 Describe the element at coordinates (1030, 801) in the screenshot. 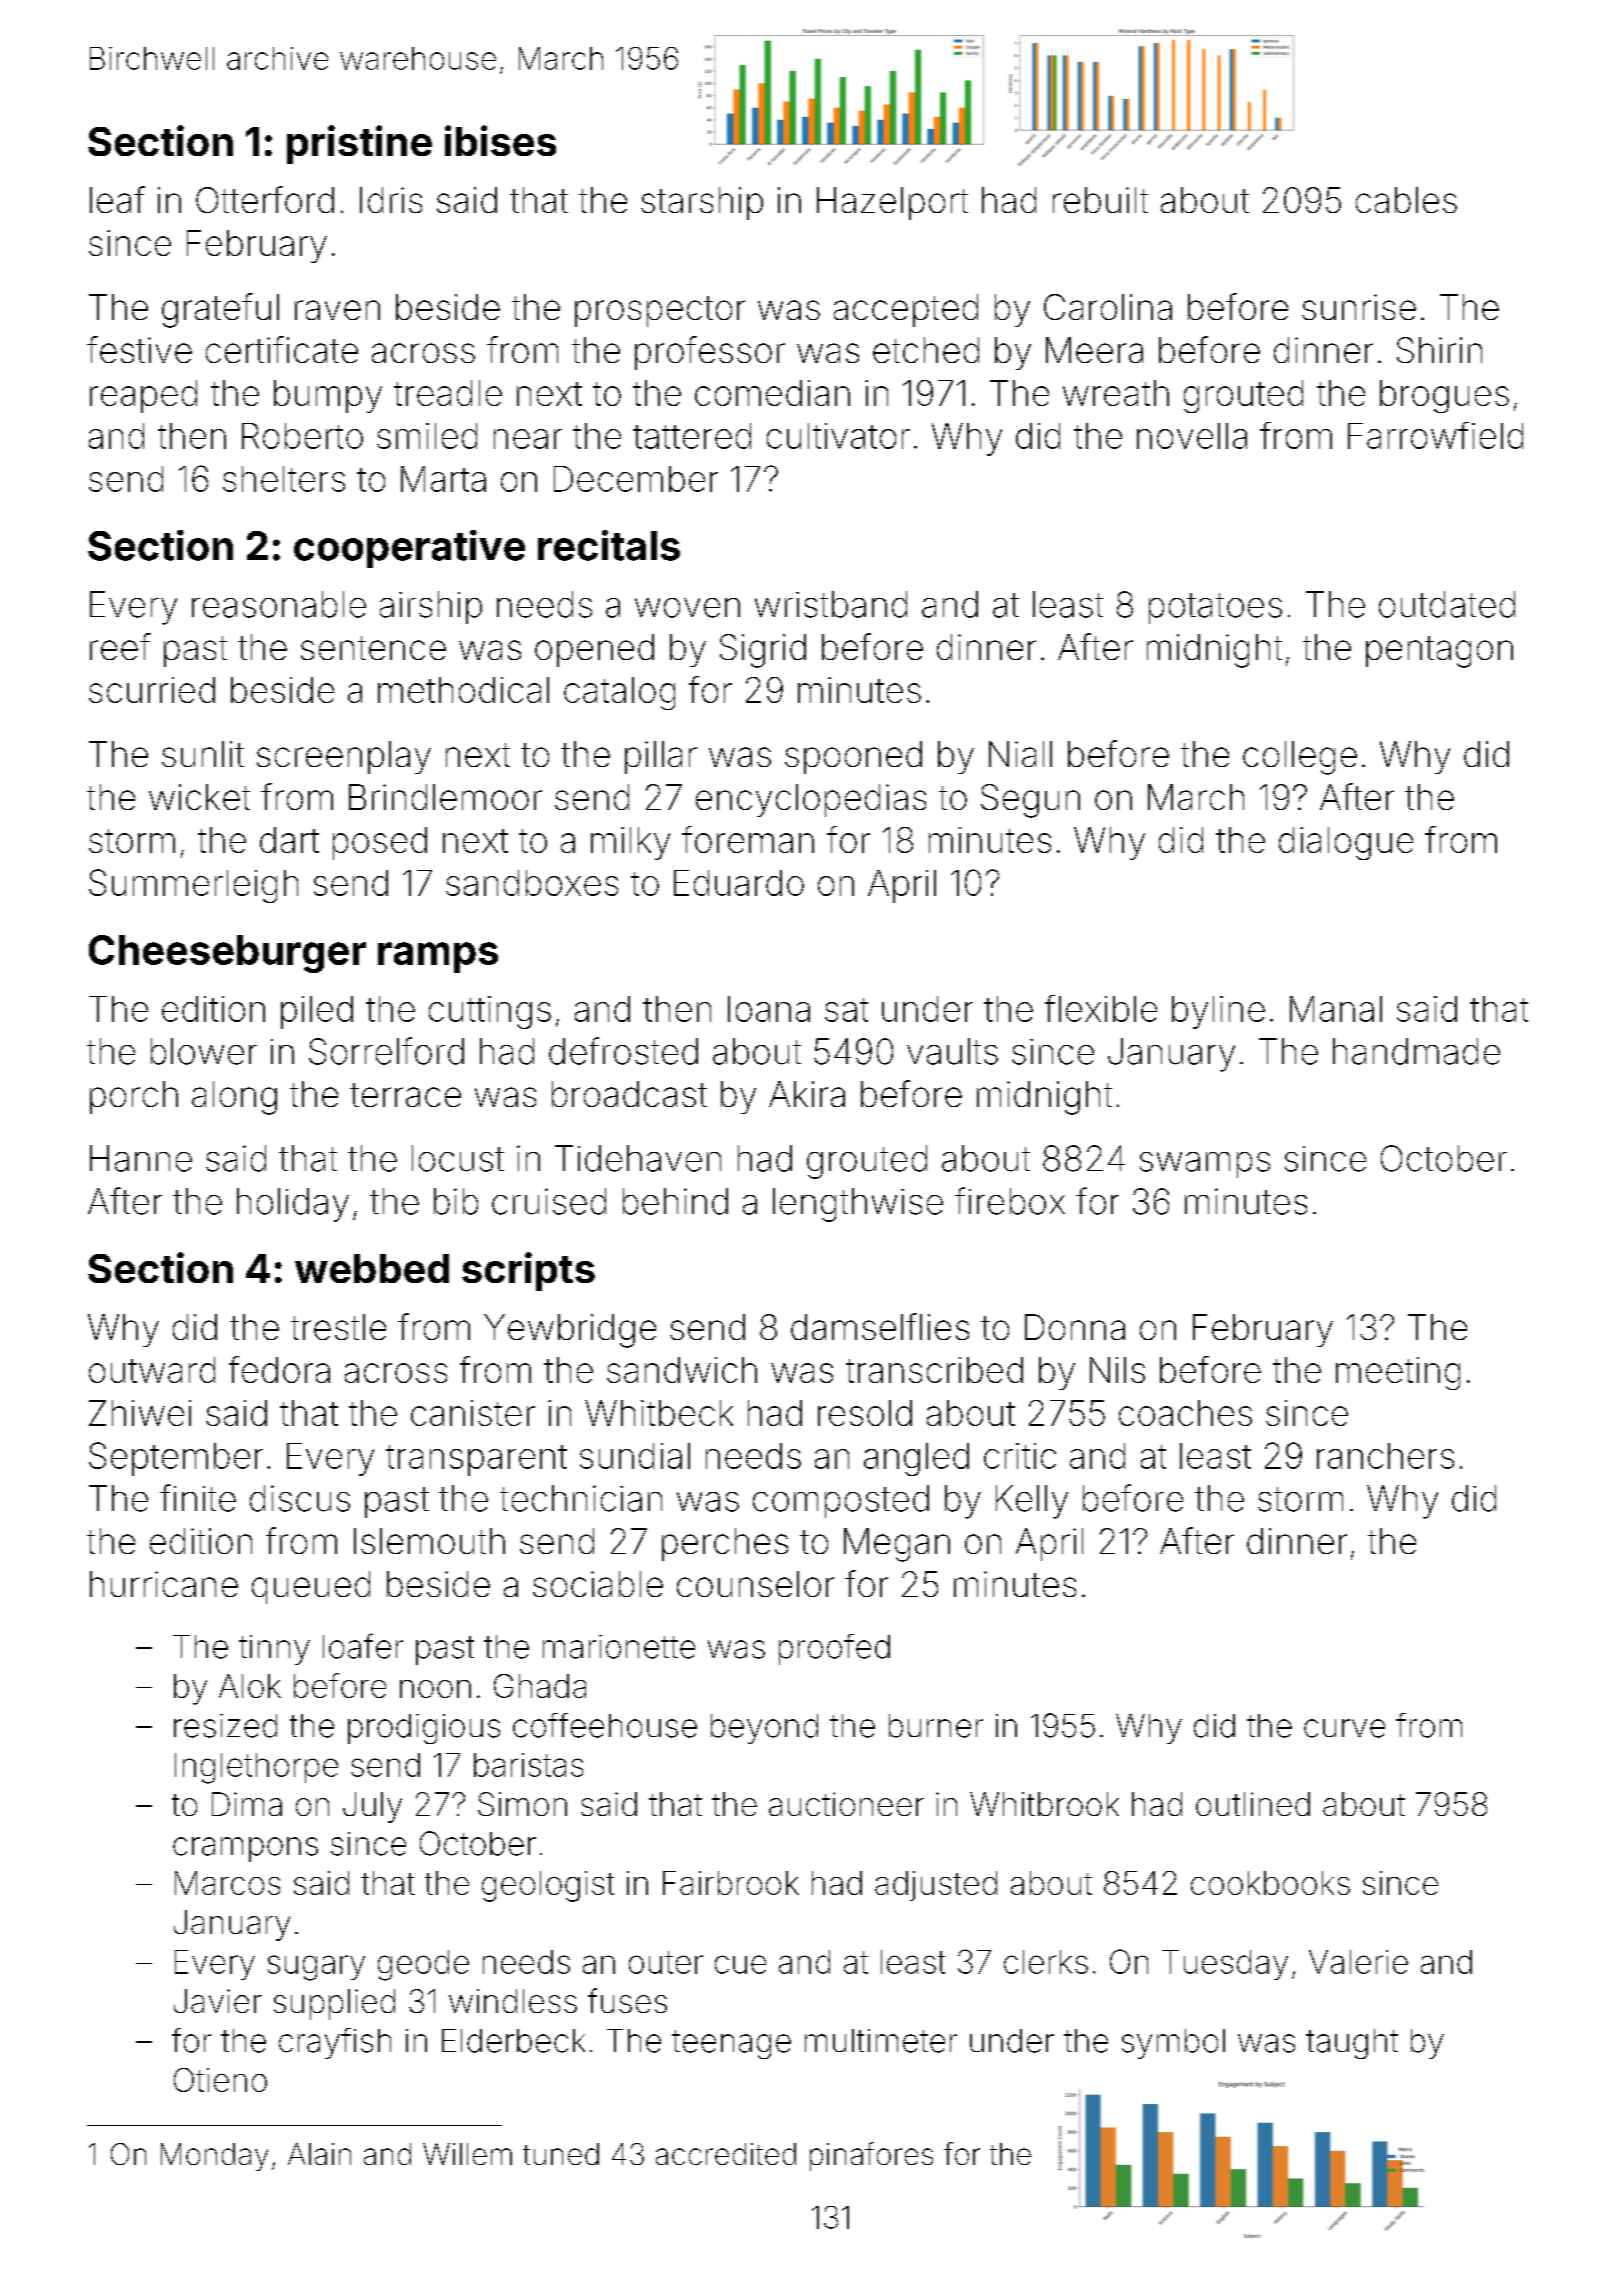

I see `Segun` at that location.
